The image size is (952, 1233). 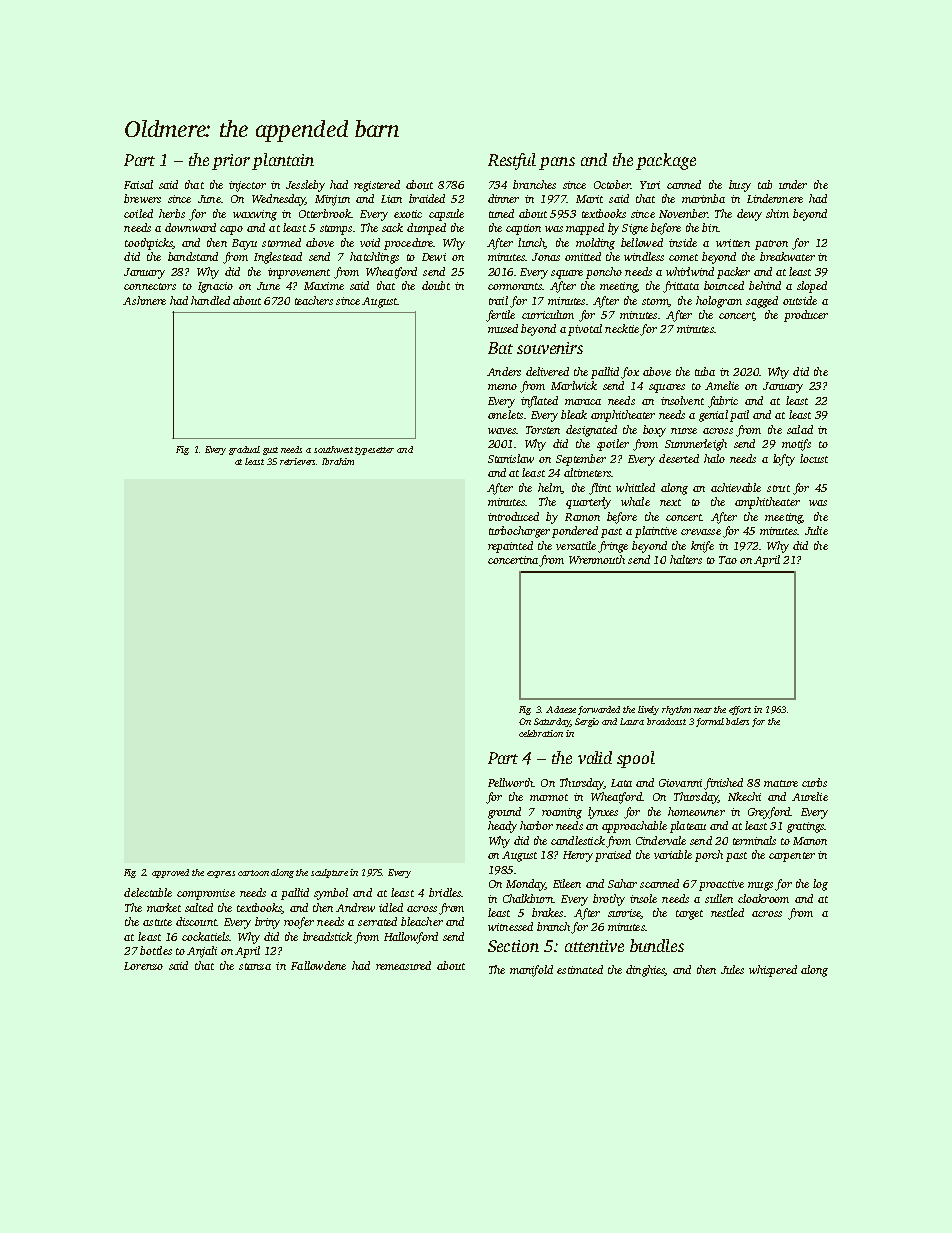 I want to click on retrievers, so click(x=298, y=461).
